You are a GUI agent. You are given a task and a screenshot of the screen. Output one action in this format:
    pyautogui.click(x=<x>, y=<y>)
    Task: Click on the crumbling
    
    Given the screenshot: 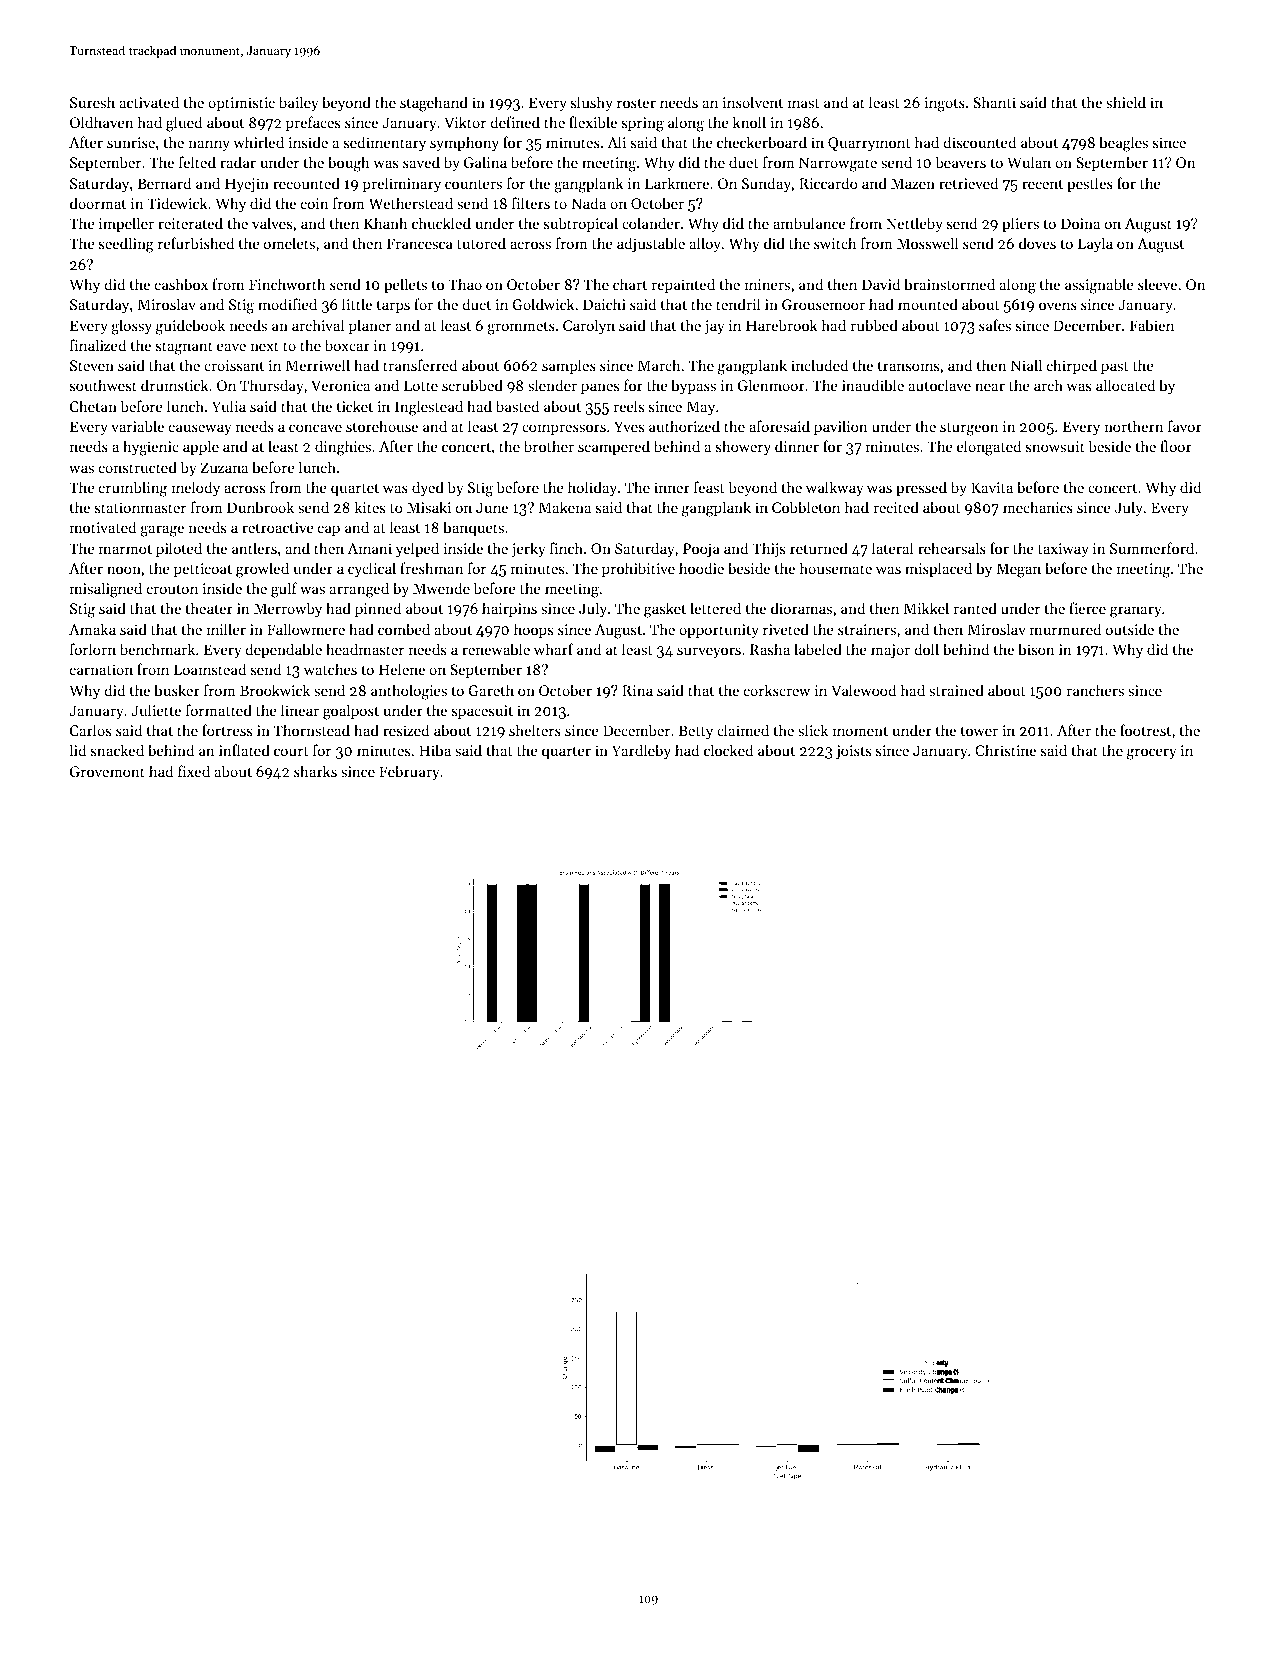 What is the action you would take?
    pyautogui.click(x=133, y=489)
